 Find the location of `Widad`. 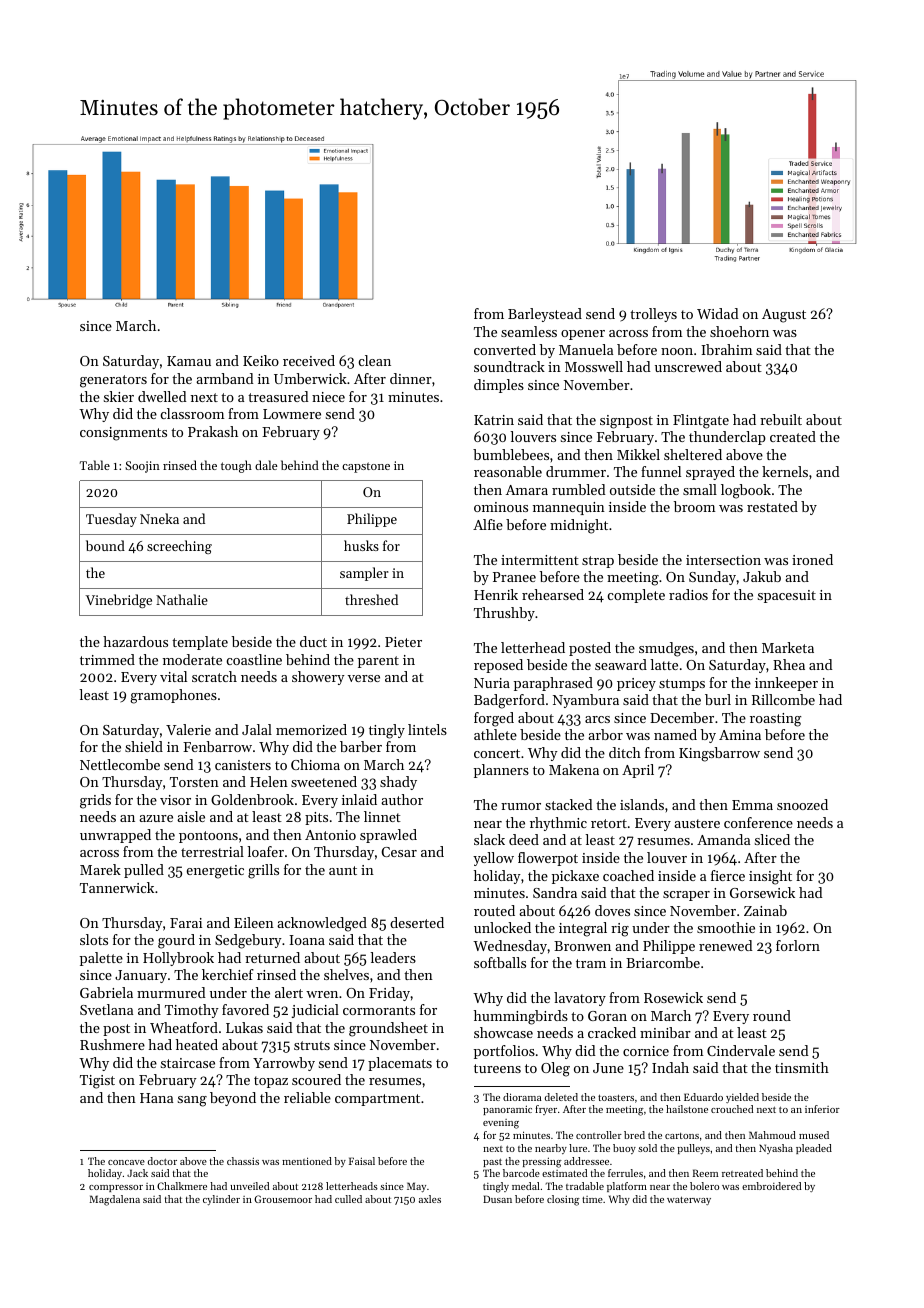

Widad is located at coordinates (718, 313).
